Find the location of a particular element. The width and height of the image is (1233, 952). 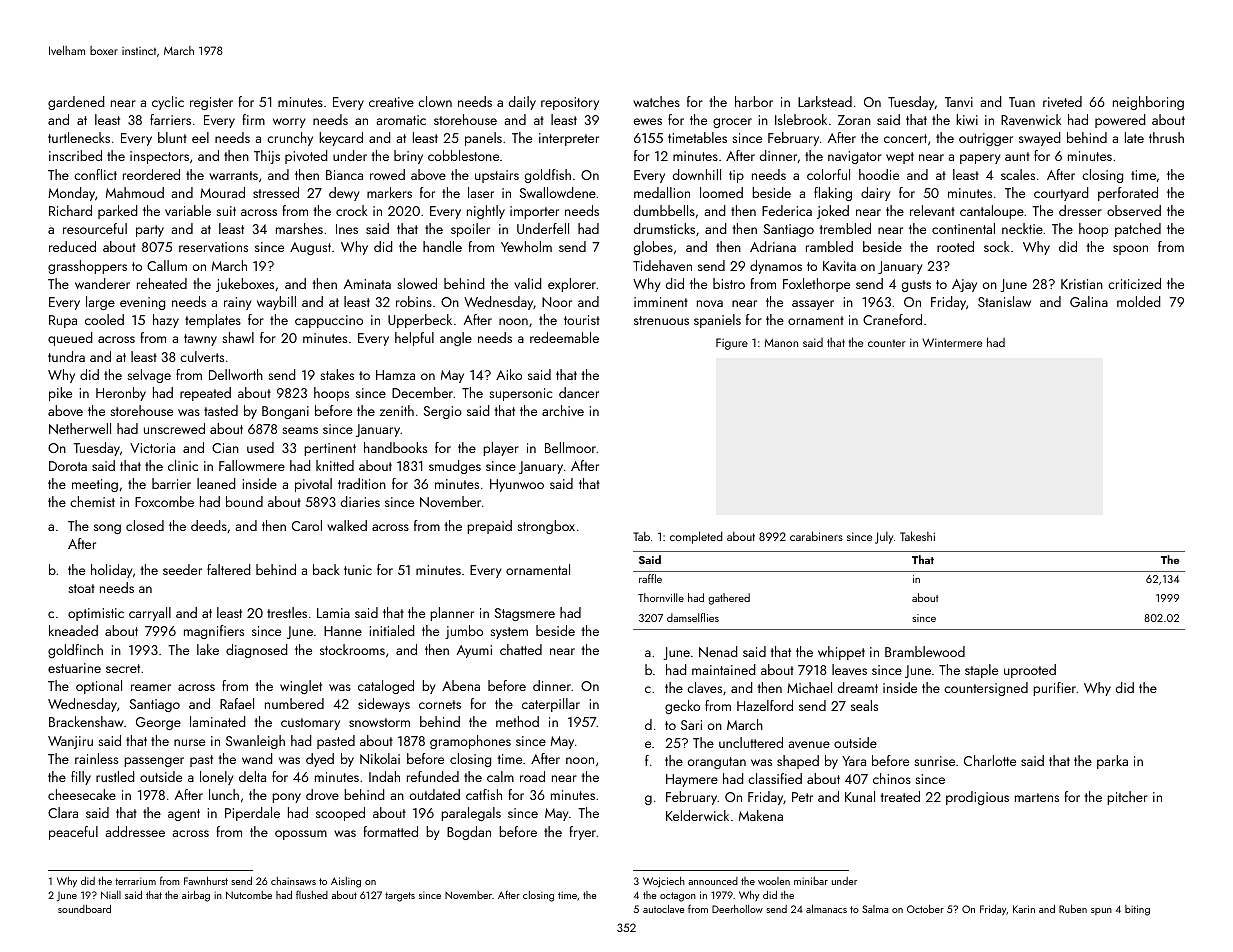

Stagsmere is located at coordinates (525, 614).
